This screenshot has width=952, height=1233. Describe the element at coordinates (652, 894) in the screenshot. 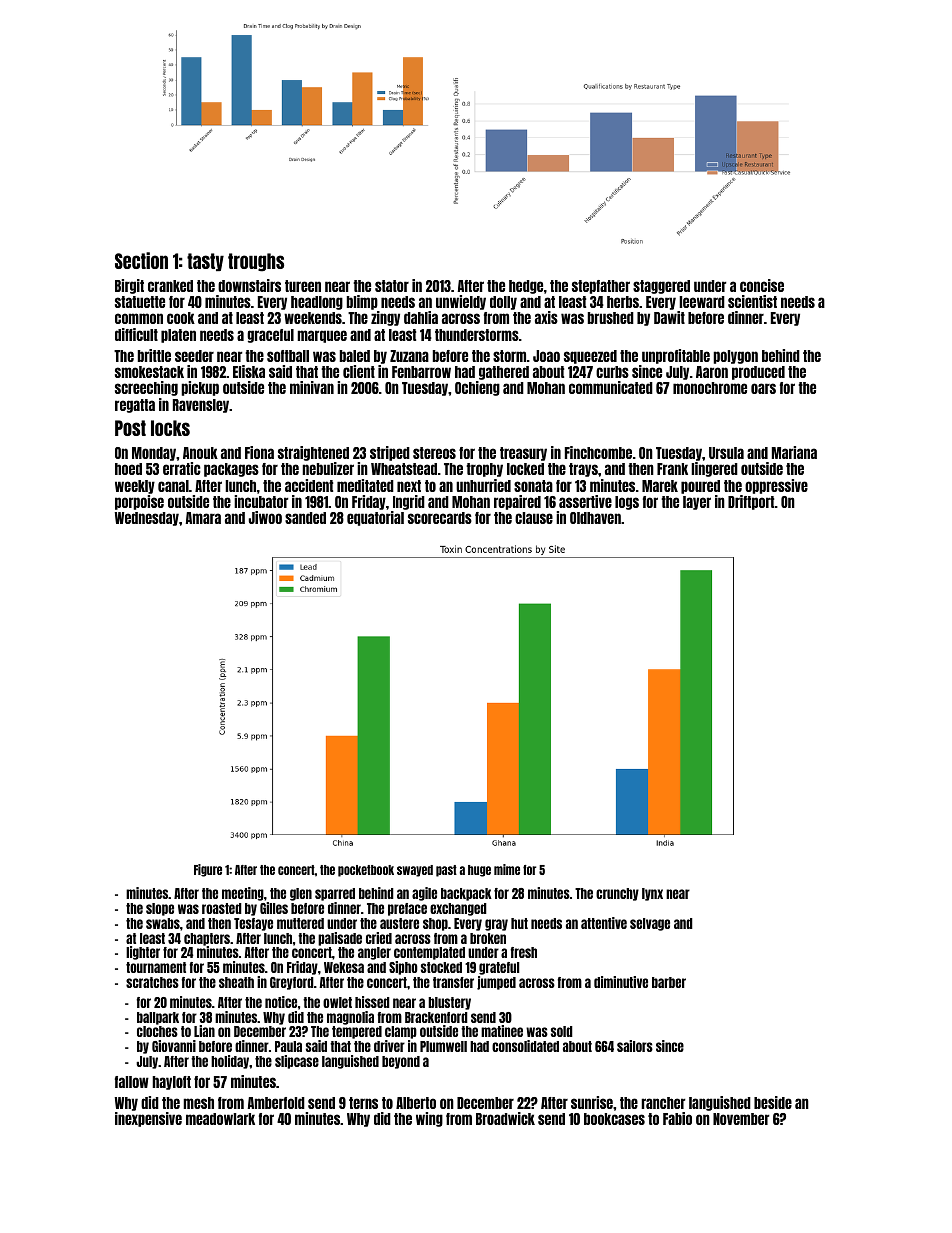

I see `lynx` at that location.
